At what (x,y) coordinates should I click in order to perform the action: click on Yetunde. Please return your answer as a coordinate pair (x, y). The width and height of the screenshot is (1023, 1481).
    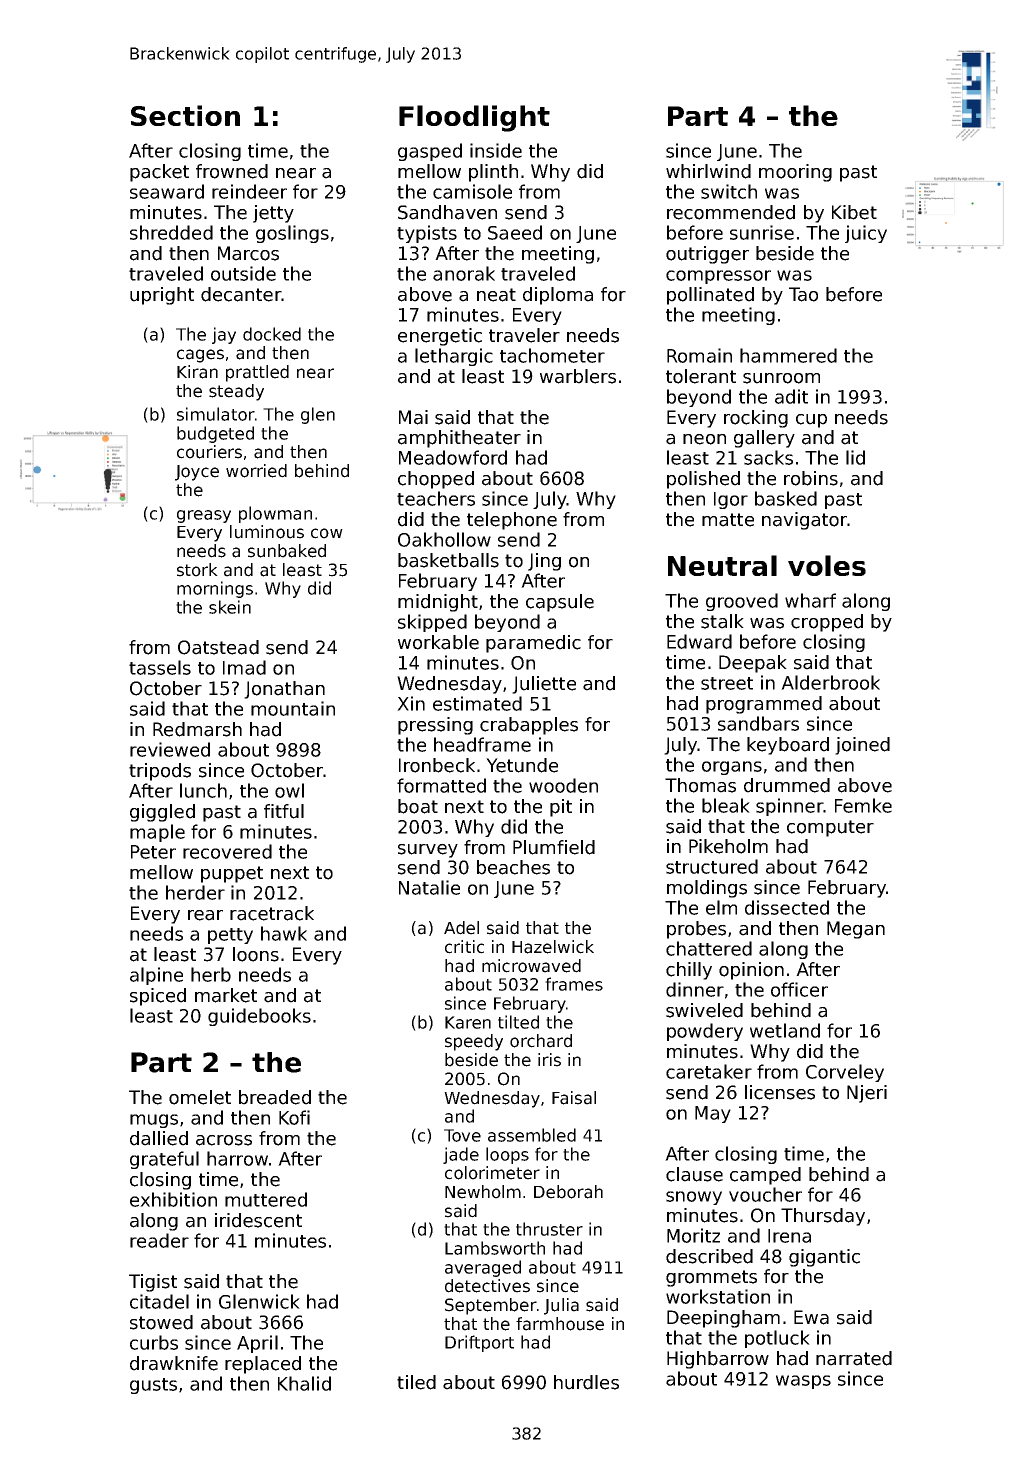
    Looking at the image, I should click on (522, 765).
